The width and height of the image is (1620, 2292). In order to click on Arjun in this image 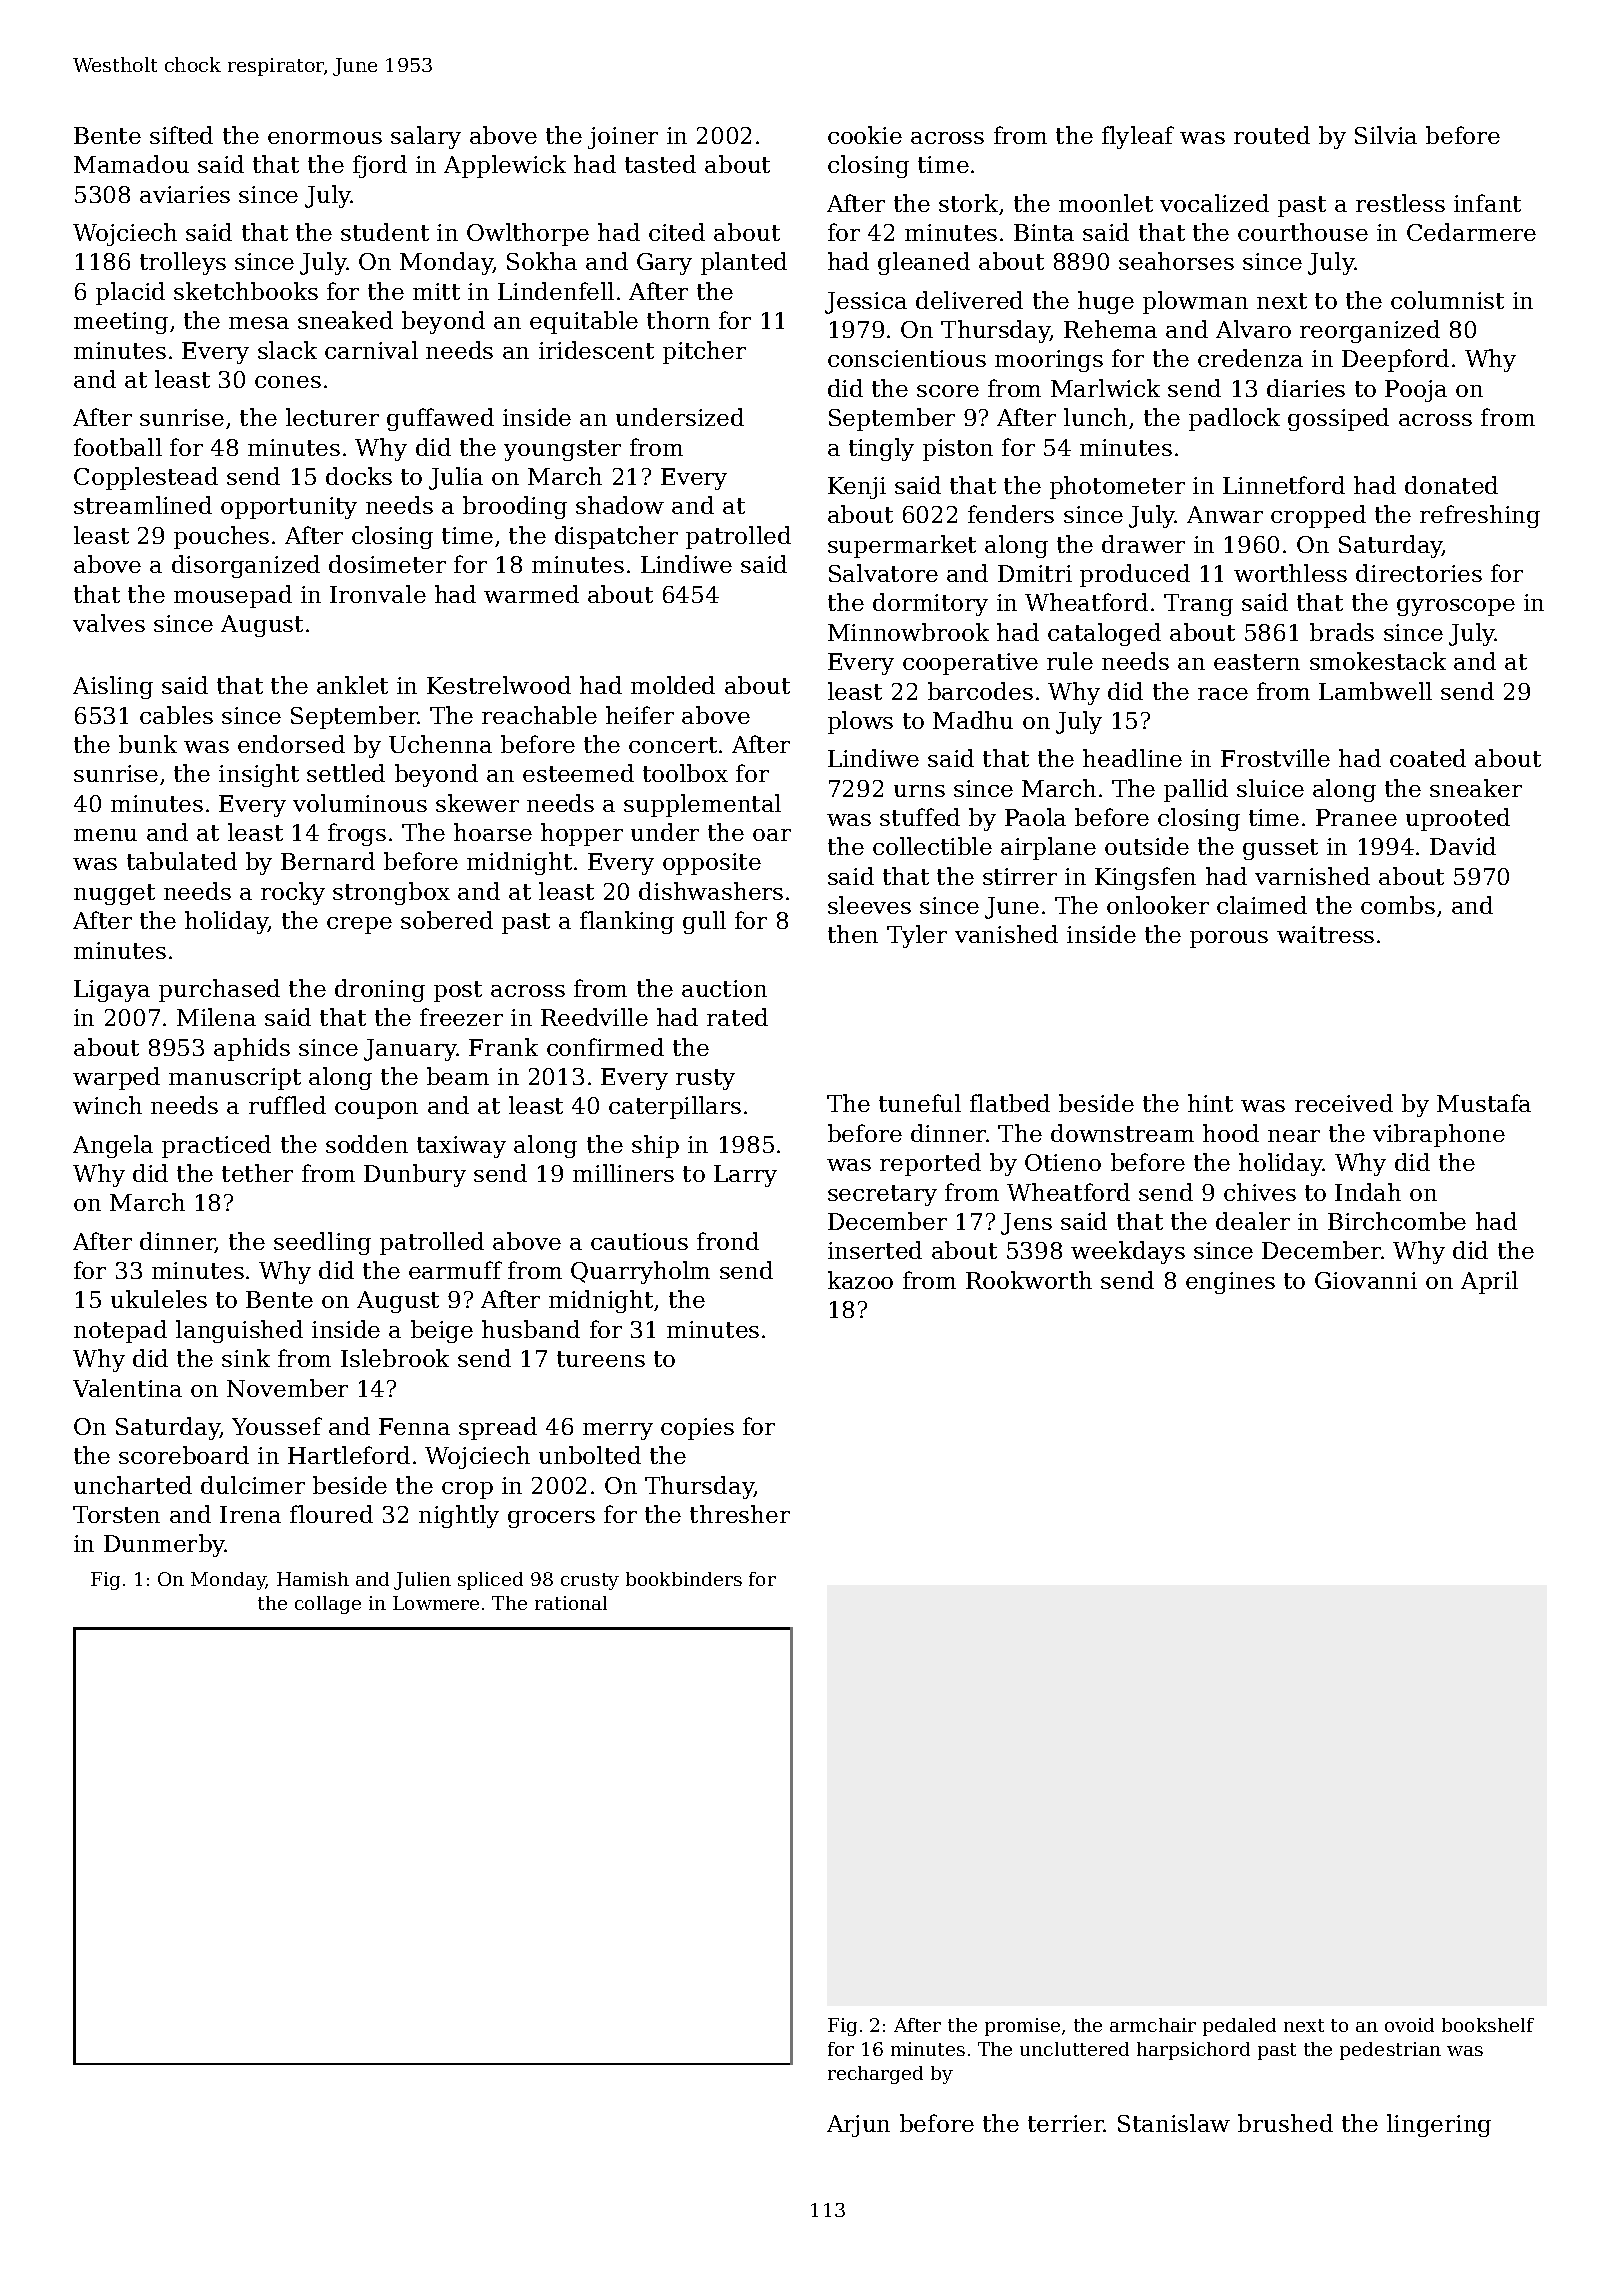, I will do `click(858, 2126)`.
